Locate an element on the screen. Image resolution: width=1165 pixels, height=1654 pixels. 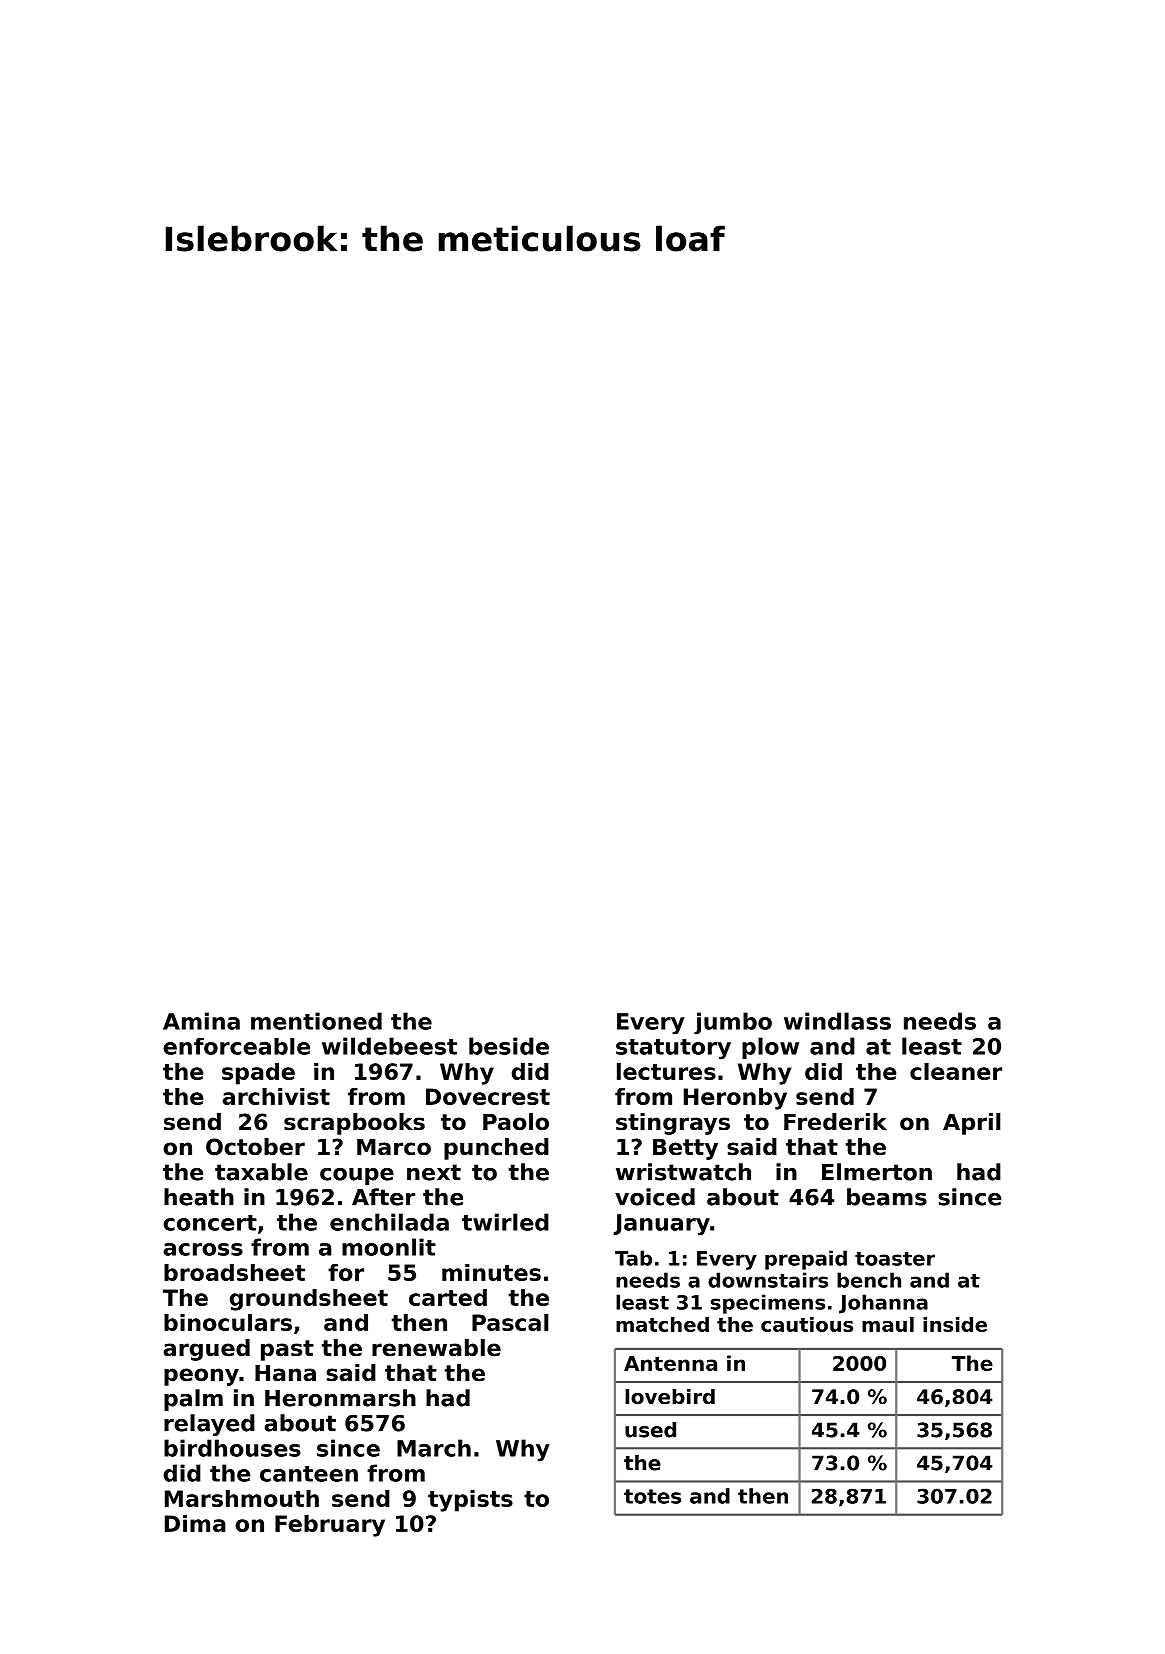
beside is located at coordinates (509, 1046).
